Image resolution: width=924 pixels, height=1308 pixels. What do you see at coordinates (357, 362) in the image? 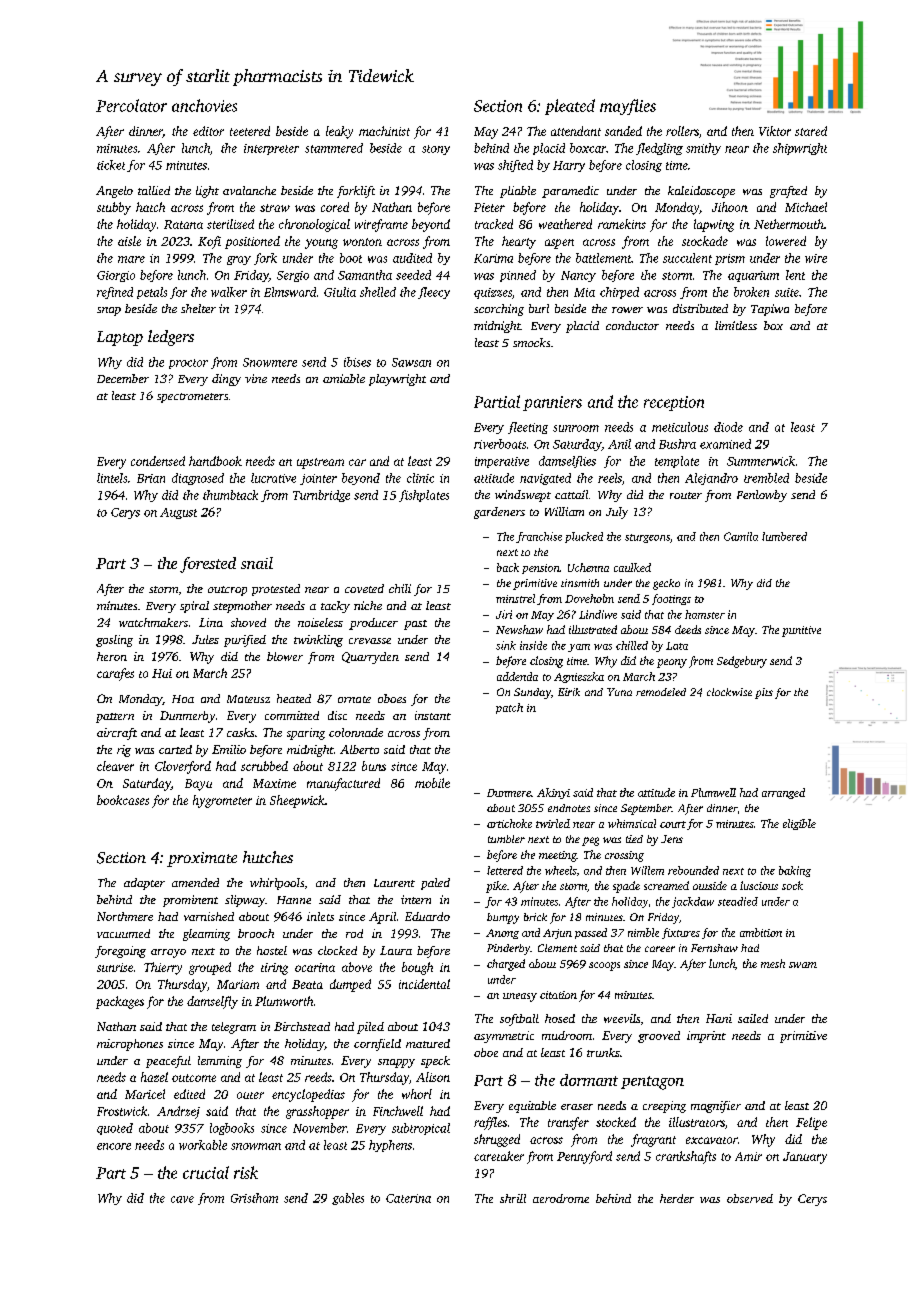
I see `ibises` at bounding box center [357, 362].
